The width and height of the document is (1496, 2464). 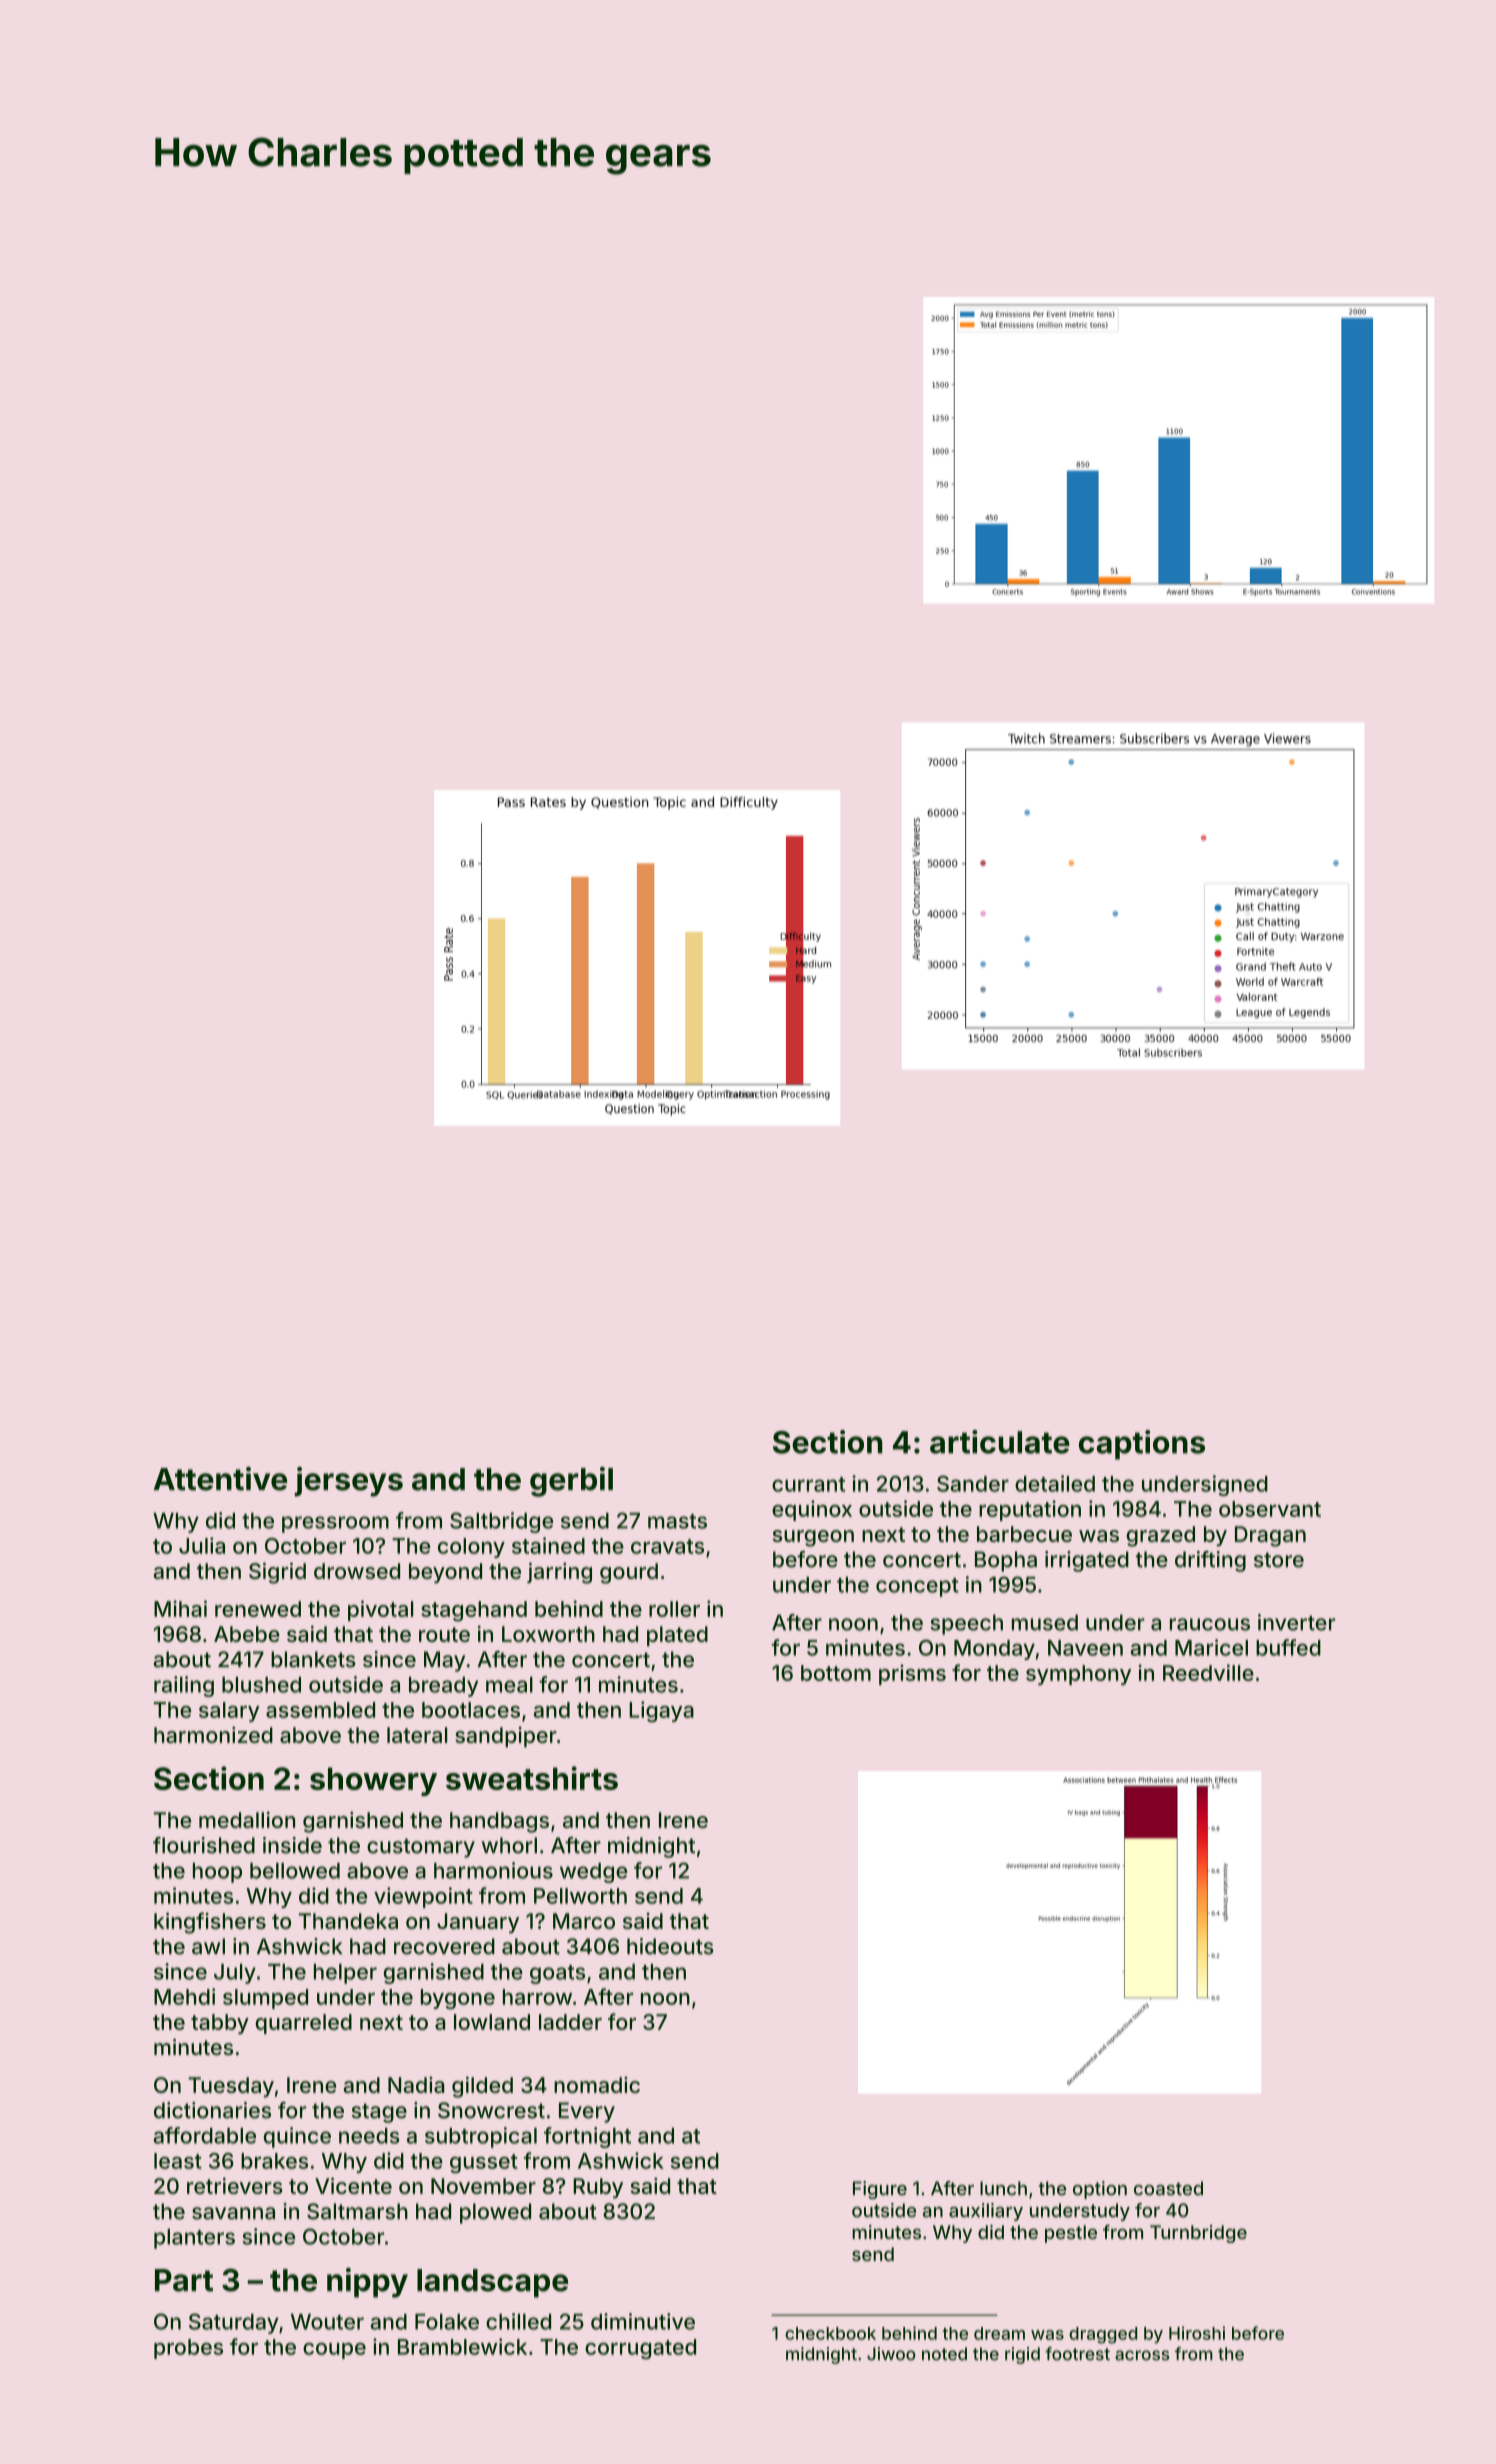 I want to click on hideouts, so click(x=670, y=1946).
